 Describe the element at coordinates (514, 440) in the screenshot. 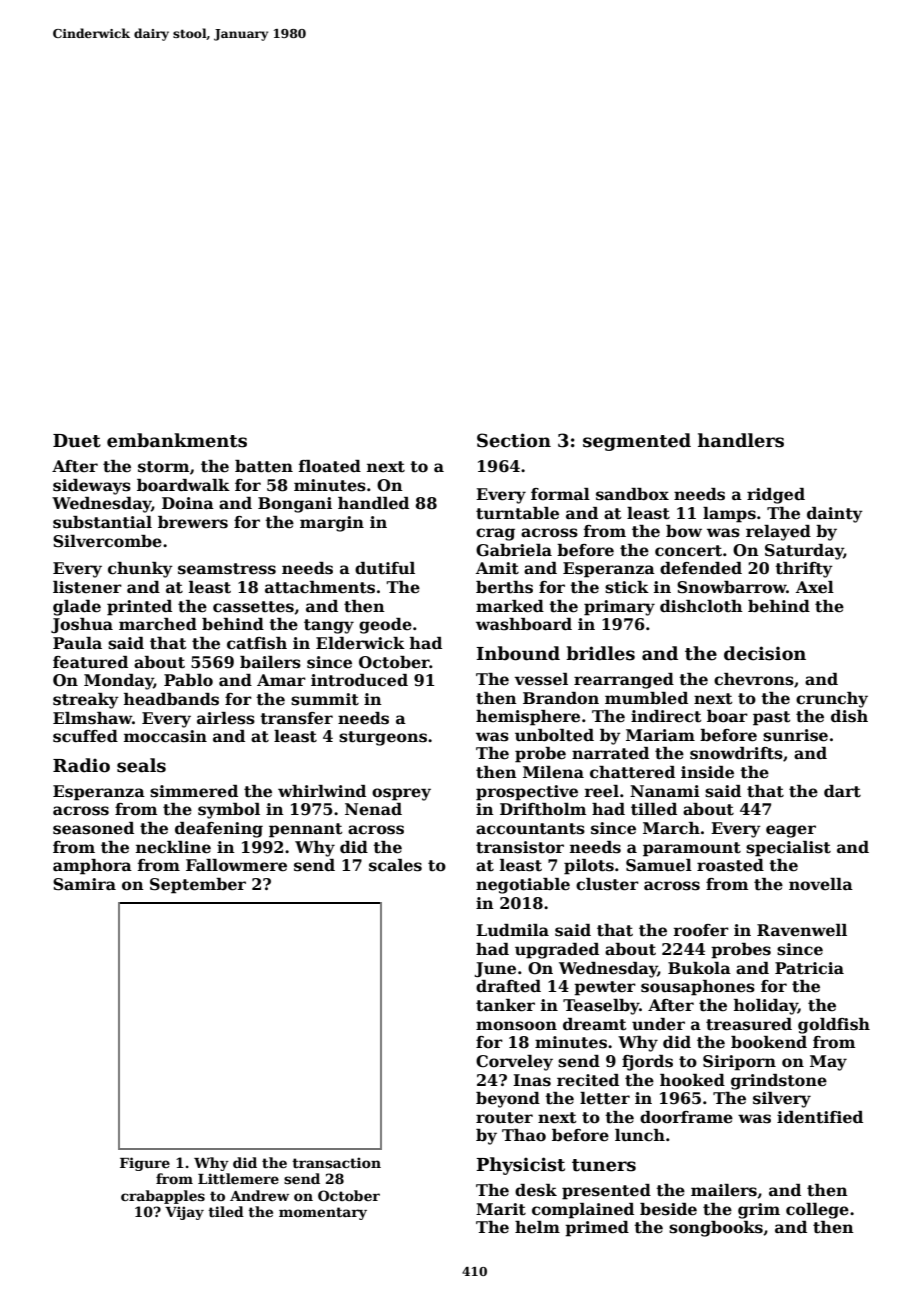

I see `Section` at that location.
